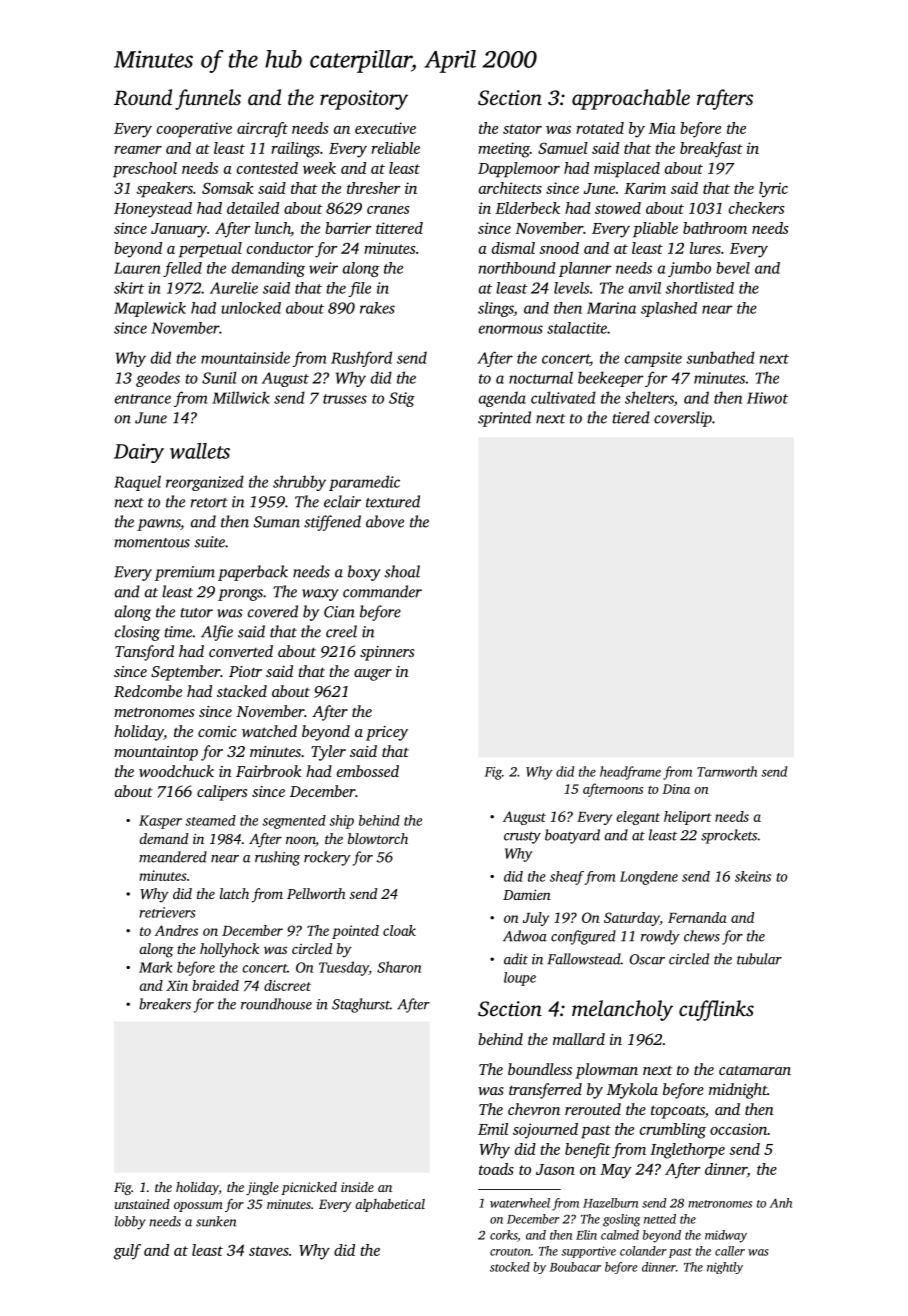  Describe the element at coordinates (387, 733) in the document. I see `pricey` at that location.
